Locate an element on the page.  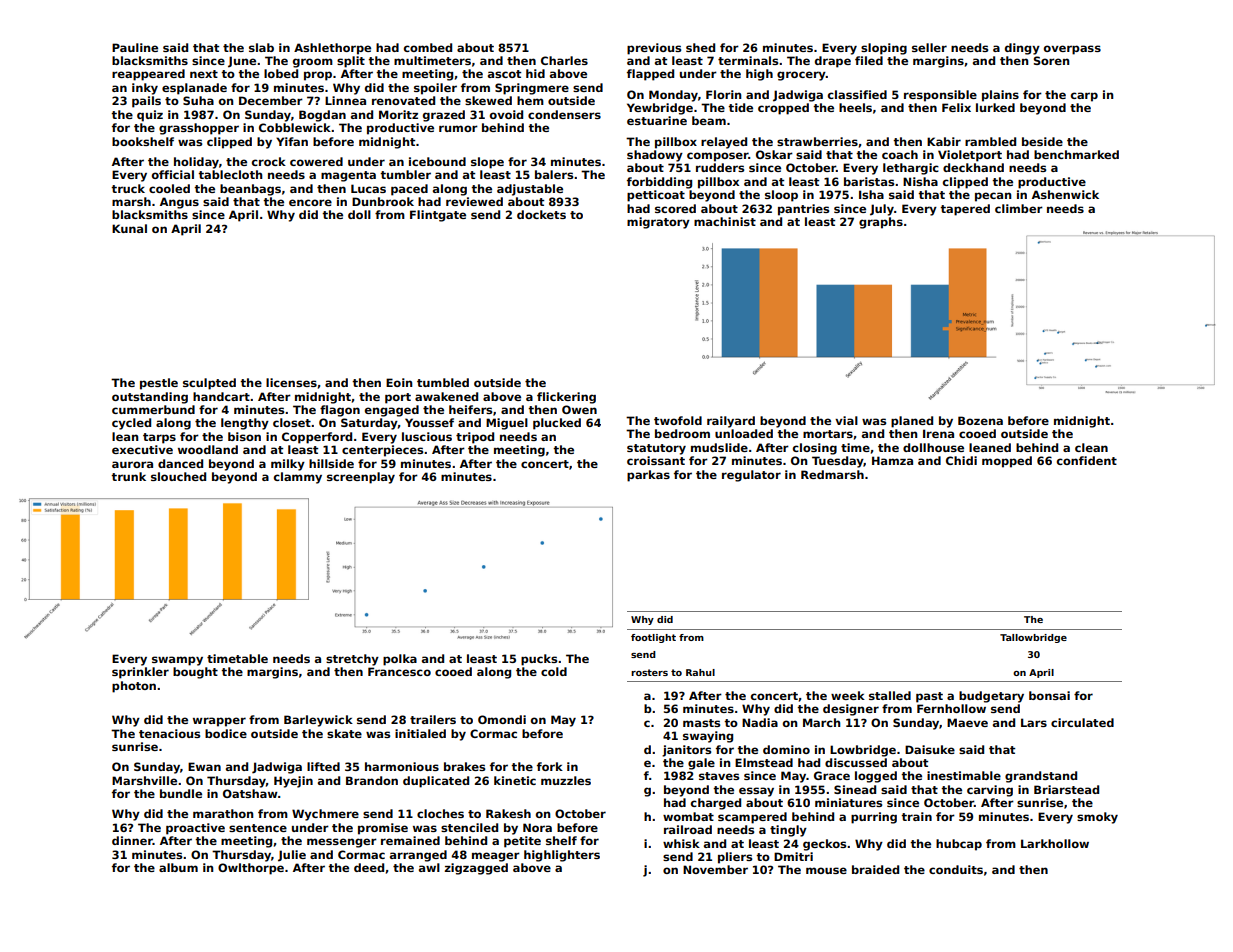
Owlthorpe is located at coordinates (251, 869).
